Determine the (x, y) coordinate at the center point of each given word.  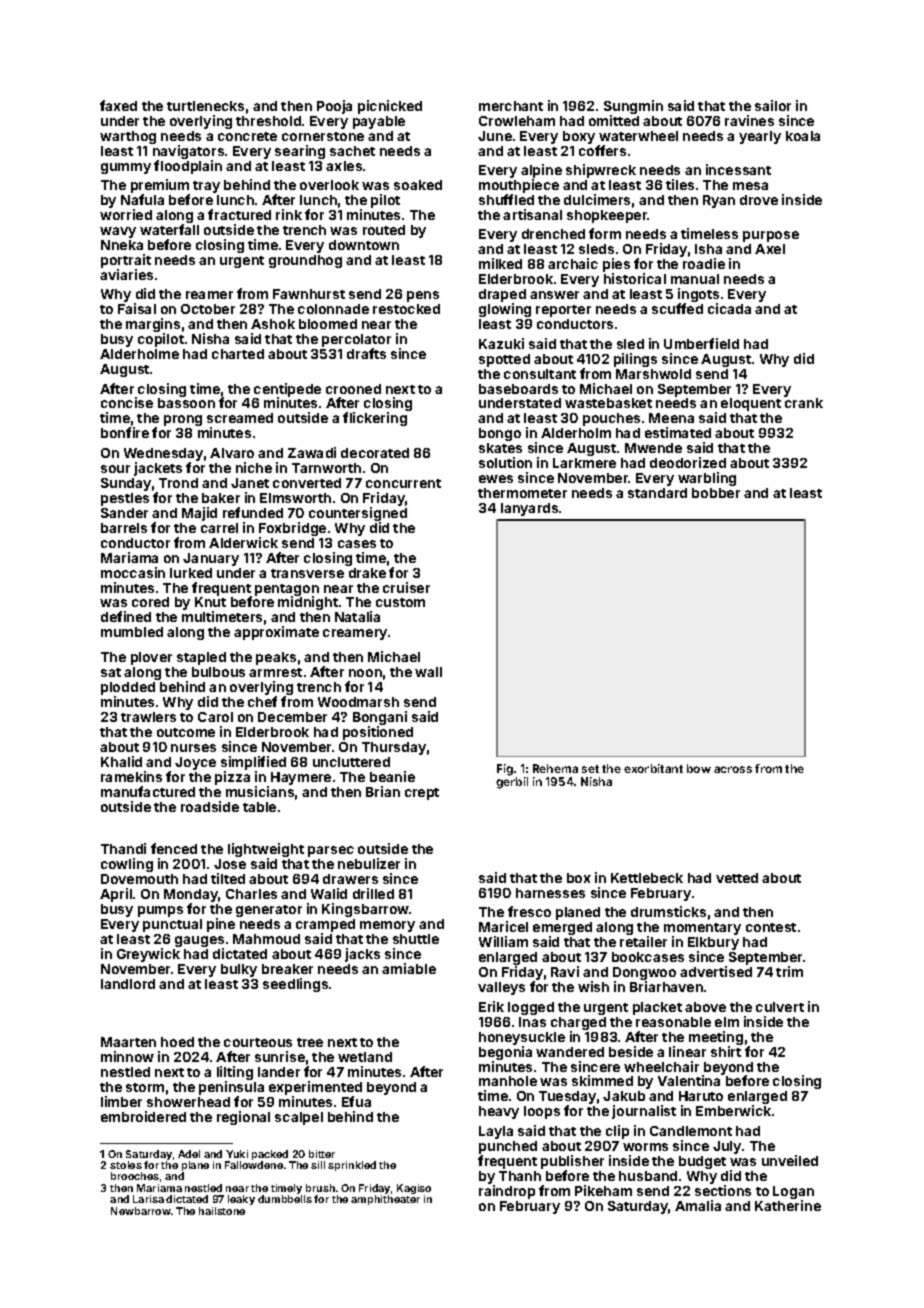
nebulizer (369, 863)
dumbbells (285, 1199)
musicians (260, 791)
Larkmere (584, 463)
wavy (118, 232)
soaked (418, 185)
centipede (287, 390)
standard (657, 493)
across (733, 769)
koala (803, 136)
